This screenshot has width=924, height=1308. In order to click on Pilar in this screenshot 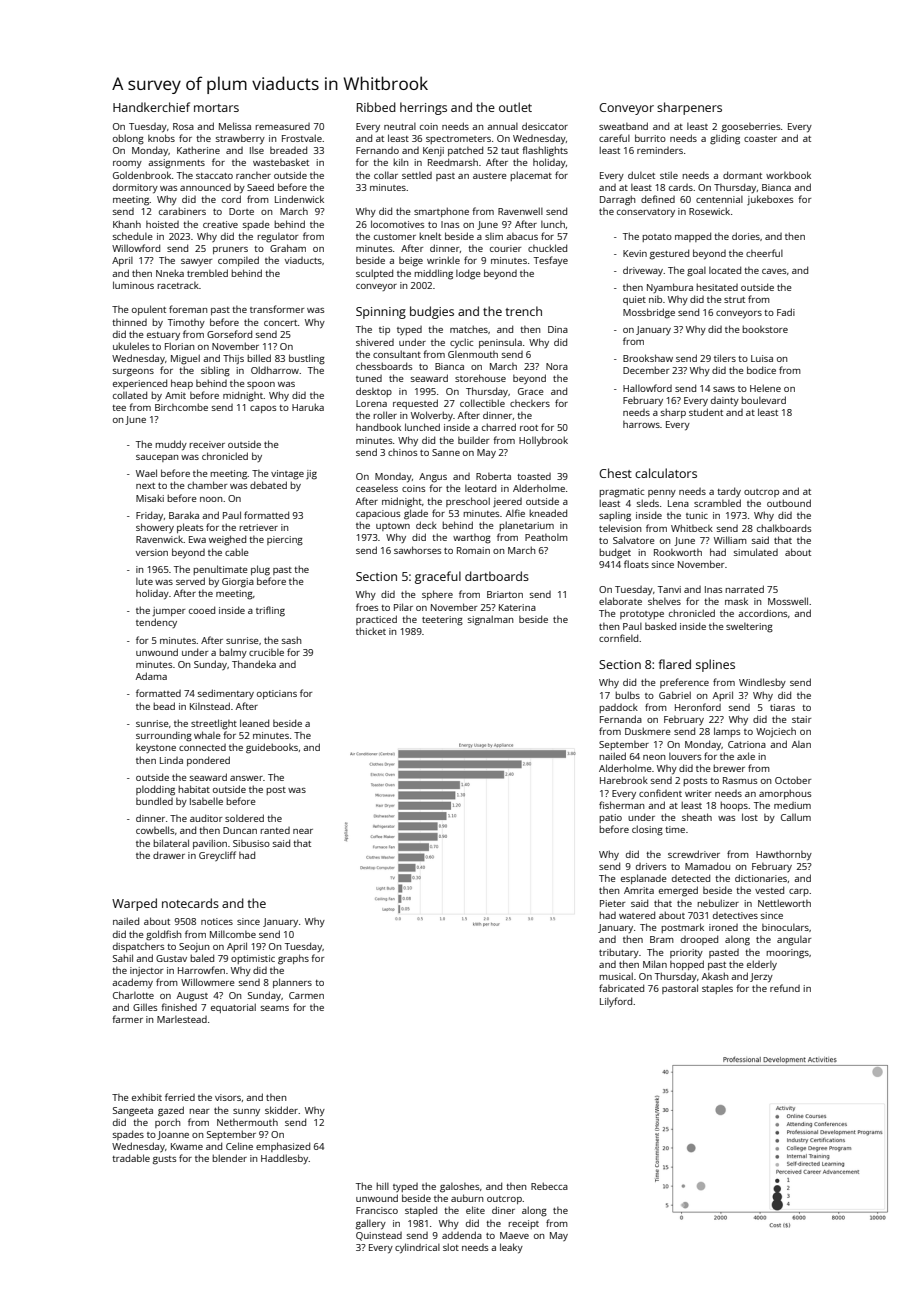, I will do `click(403, 607)`.
